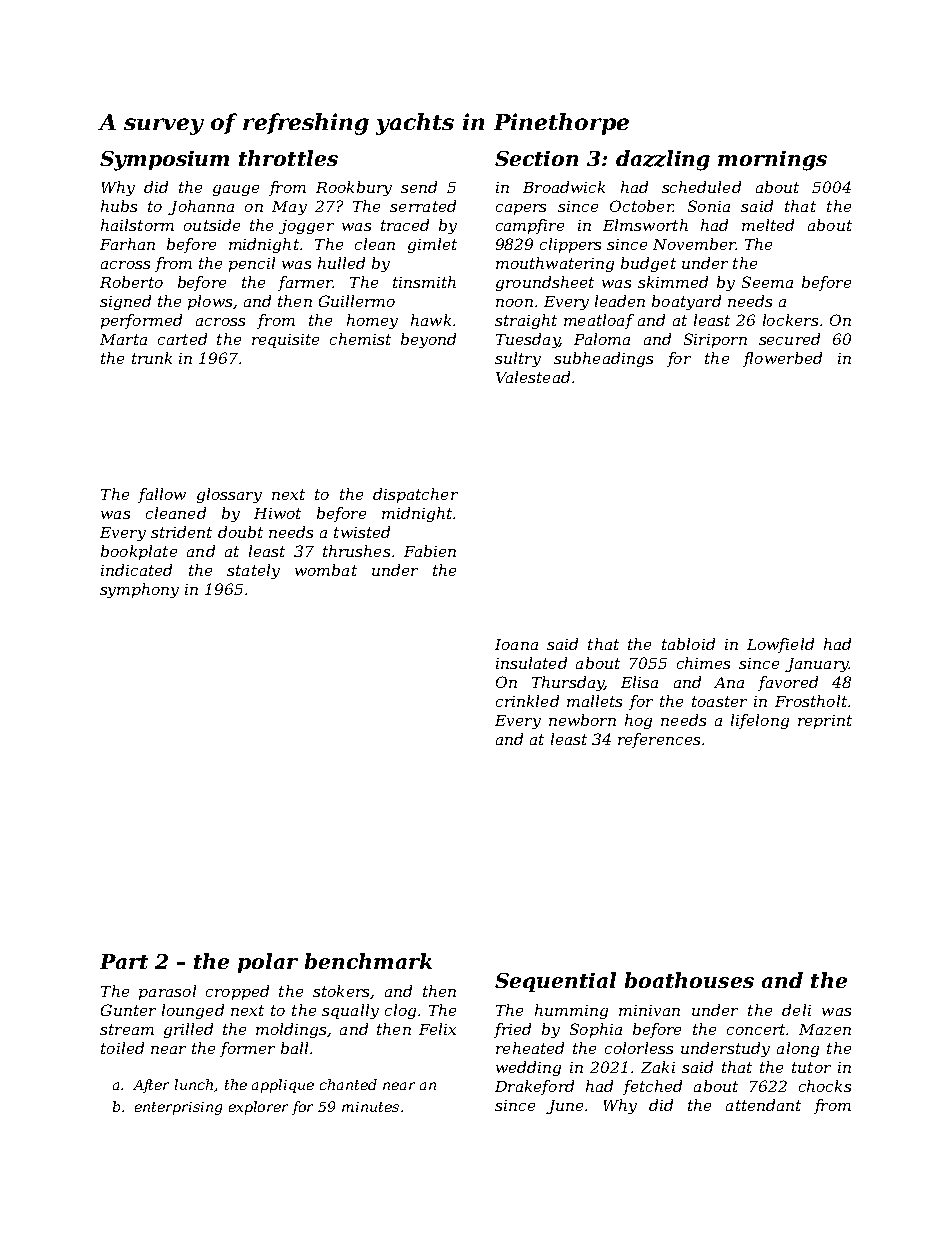  Describe the element at coordinates (350, 1011) in the screenshot. I see `squally` at that location.
